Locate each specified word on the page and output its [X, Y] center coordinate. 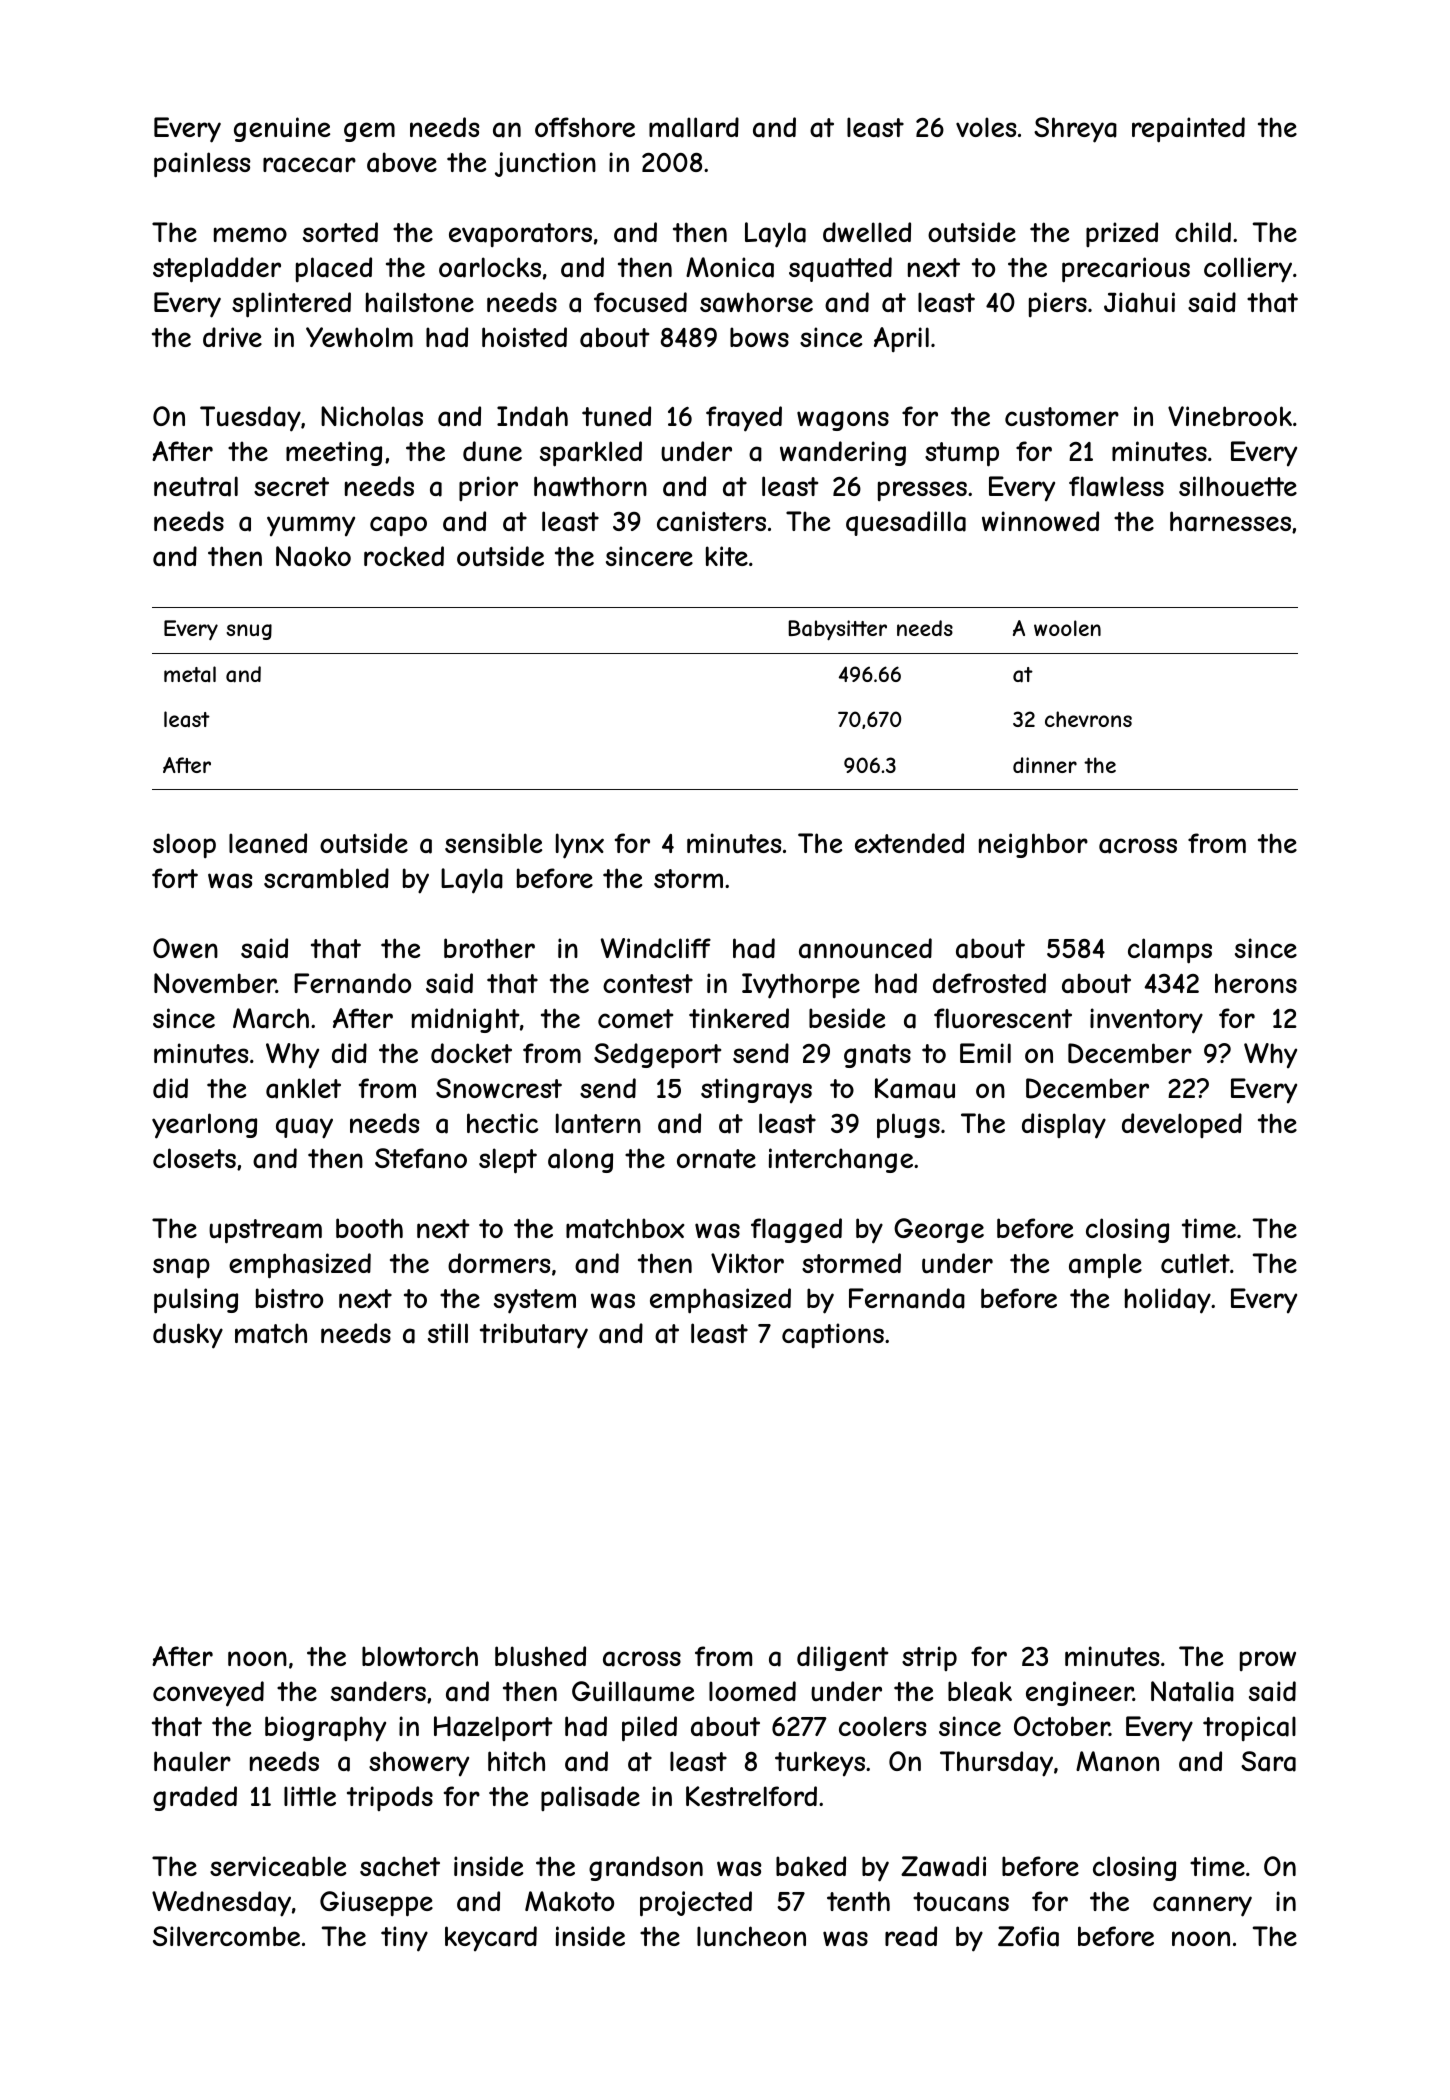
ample [1105, 1266]
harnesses [1230, 521]
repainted [1188, 130]
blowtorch [420, 1656]
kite [727, 556]
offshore [585, 127]
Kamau [915, 1088]
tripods [390, 1798]
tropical [1249, 1729]
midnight [465, 1020]
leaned [268, 843]
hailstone [420, 302]
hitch [516, 1761]
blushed [540, 1656]
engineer [1079, 1693]
